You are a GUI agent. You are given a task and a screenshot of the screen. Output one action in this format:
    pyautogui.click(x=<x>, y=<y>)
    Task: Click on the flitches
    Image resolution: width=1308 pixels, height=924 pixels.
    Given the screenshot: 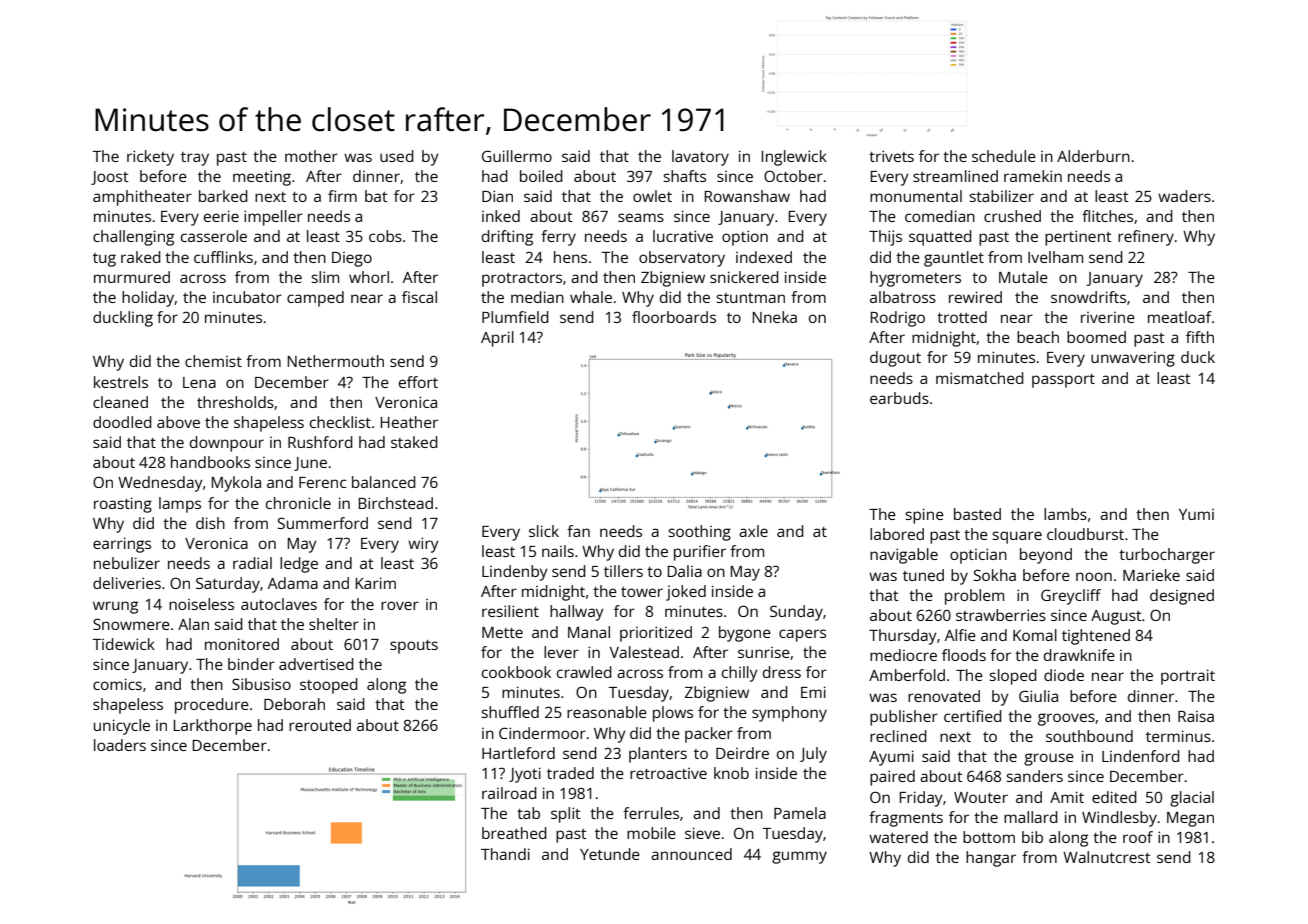 What is the action you would take?
    pyautogui.click(x=1107, y=216)
